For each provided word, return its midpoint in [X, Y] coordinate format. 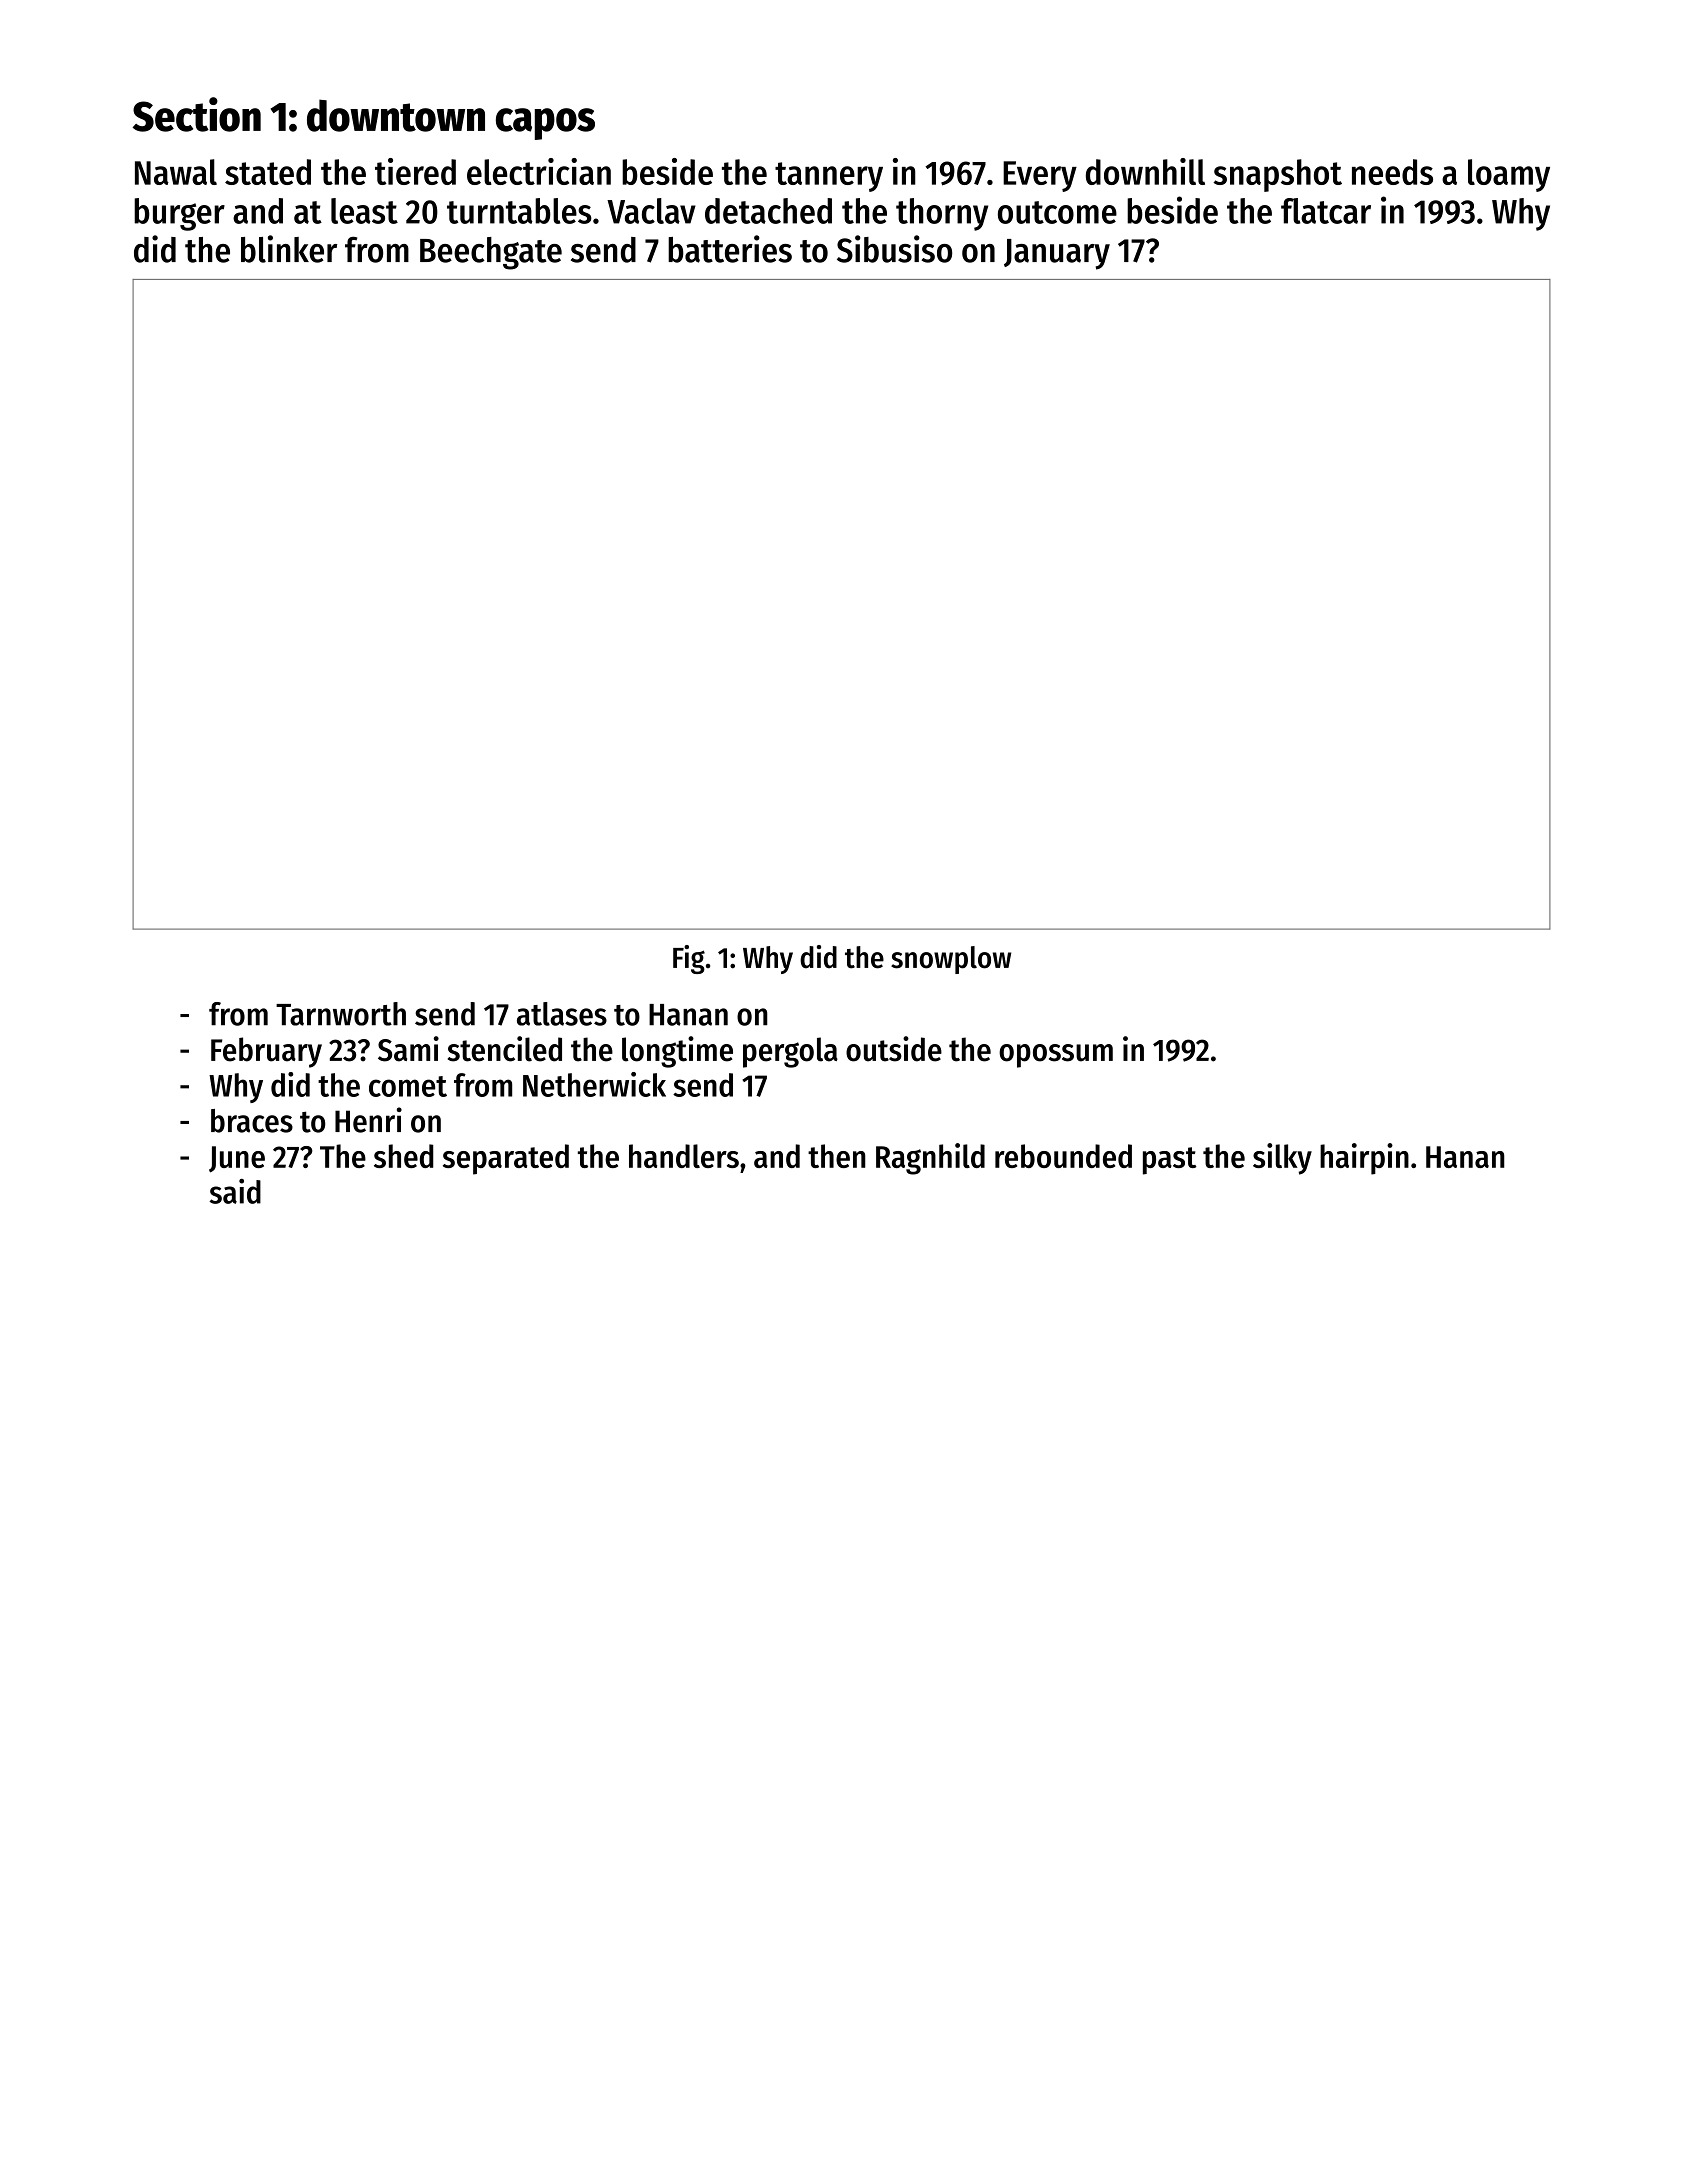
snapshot [1277, 175]
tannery [829, 177]
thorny [942, 214]
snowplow [951, 960]
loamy [1509, 175]
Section [196, 114]
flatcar [1326, 211]
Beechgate [491, 253]
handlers [684, 1156]
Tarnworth [341, 1014]
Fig [689, 959]
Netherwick [594, 1084]
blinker [289, 249]
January [1057, 254]
